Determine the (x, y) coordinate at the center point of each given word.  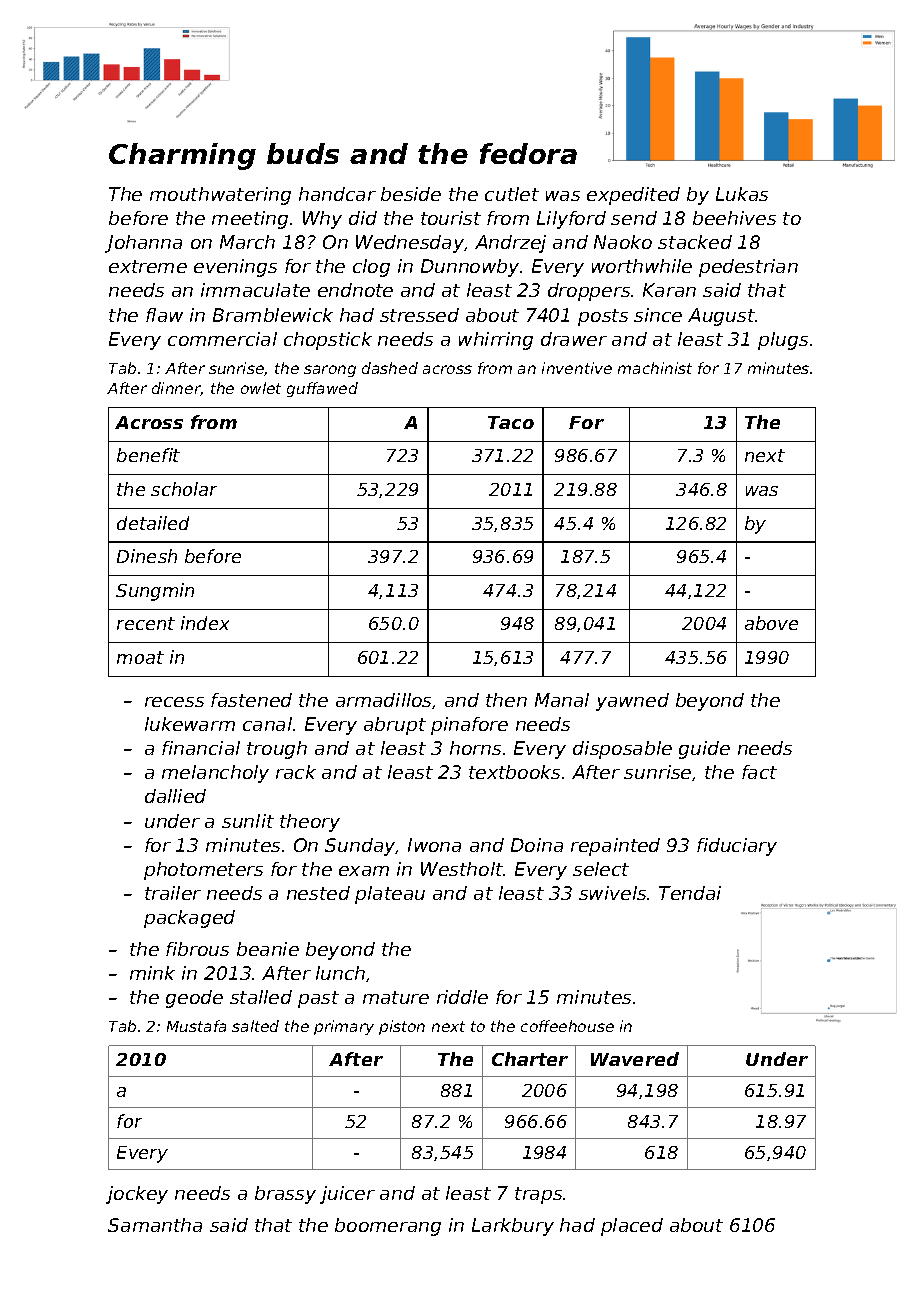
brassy (285, 1195)
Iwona (434, 845)
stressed (419, 315)
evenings (235, 268)
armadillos (383, 700)
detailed (153, 523)
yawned (632, 702)
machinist (655, 368)
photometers (203, 871)
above (771, 623)
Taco (511, 422)
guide (704, 750)
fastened (251, 700)
